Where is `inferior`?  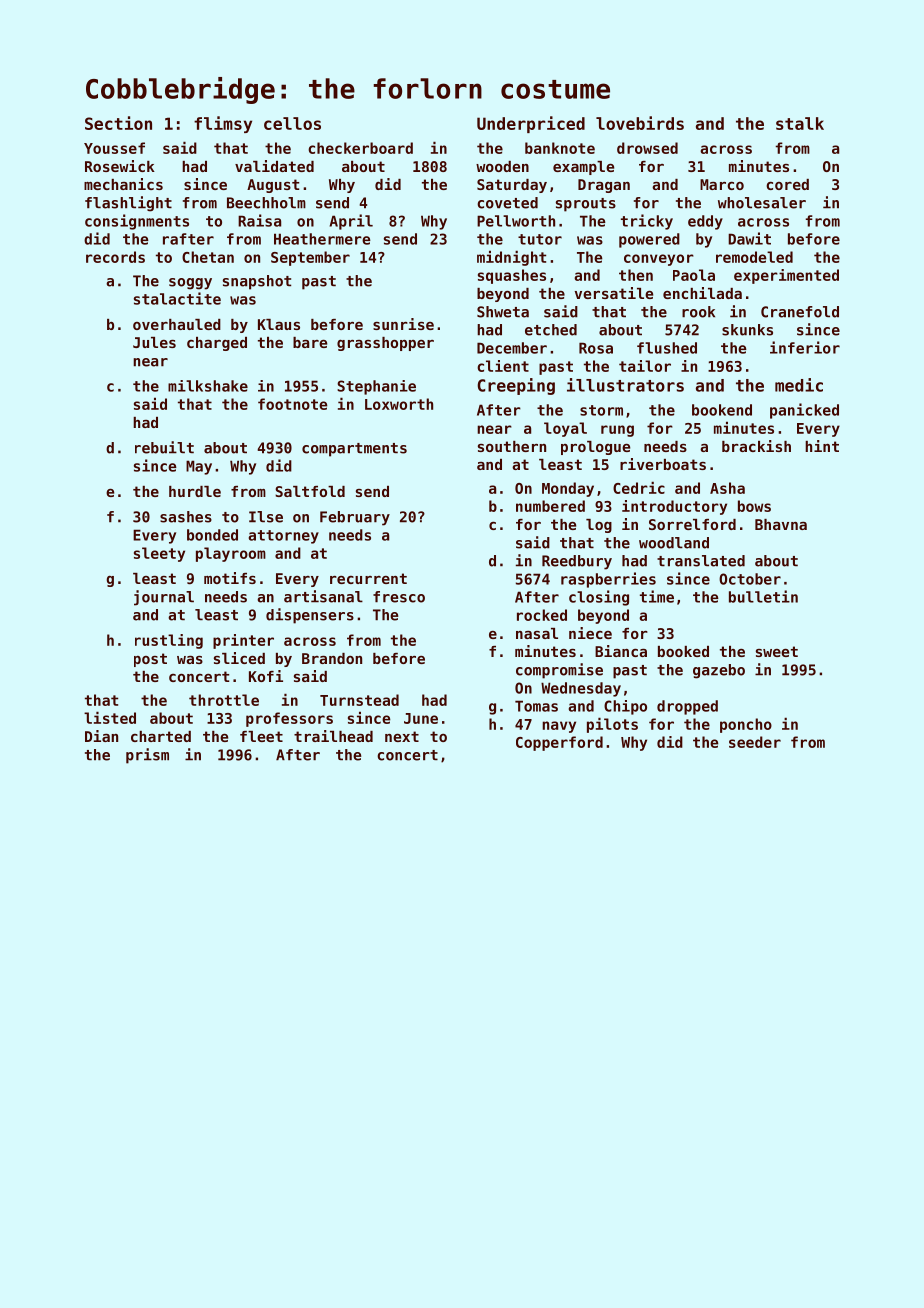 inferior is located at coordinates (805, 347).
